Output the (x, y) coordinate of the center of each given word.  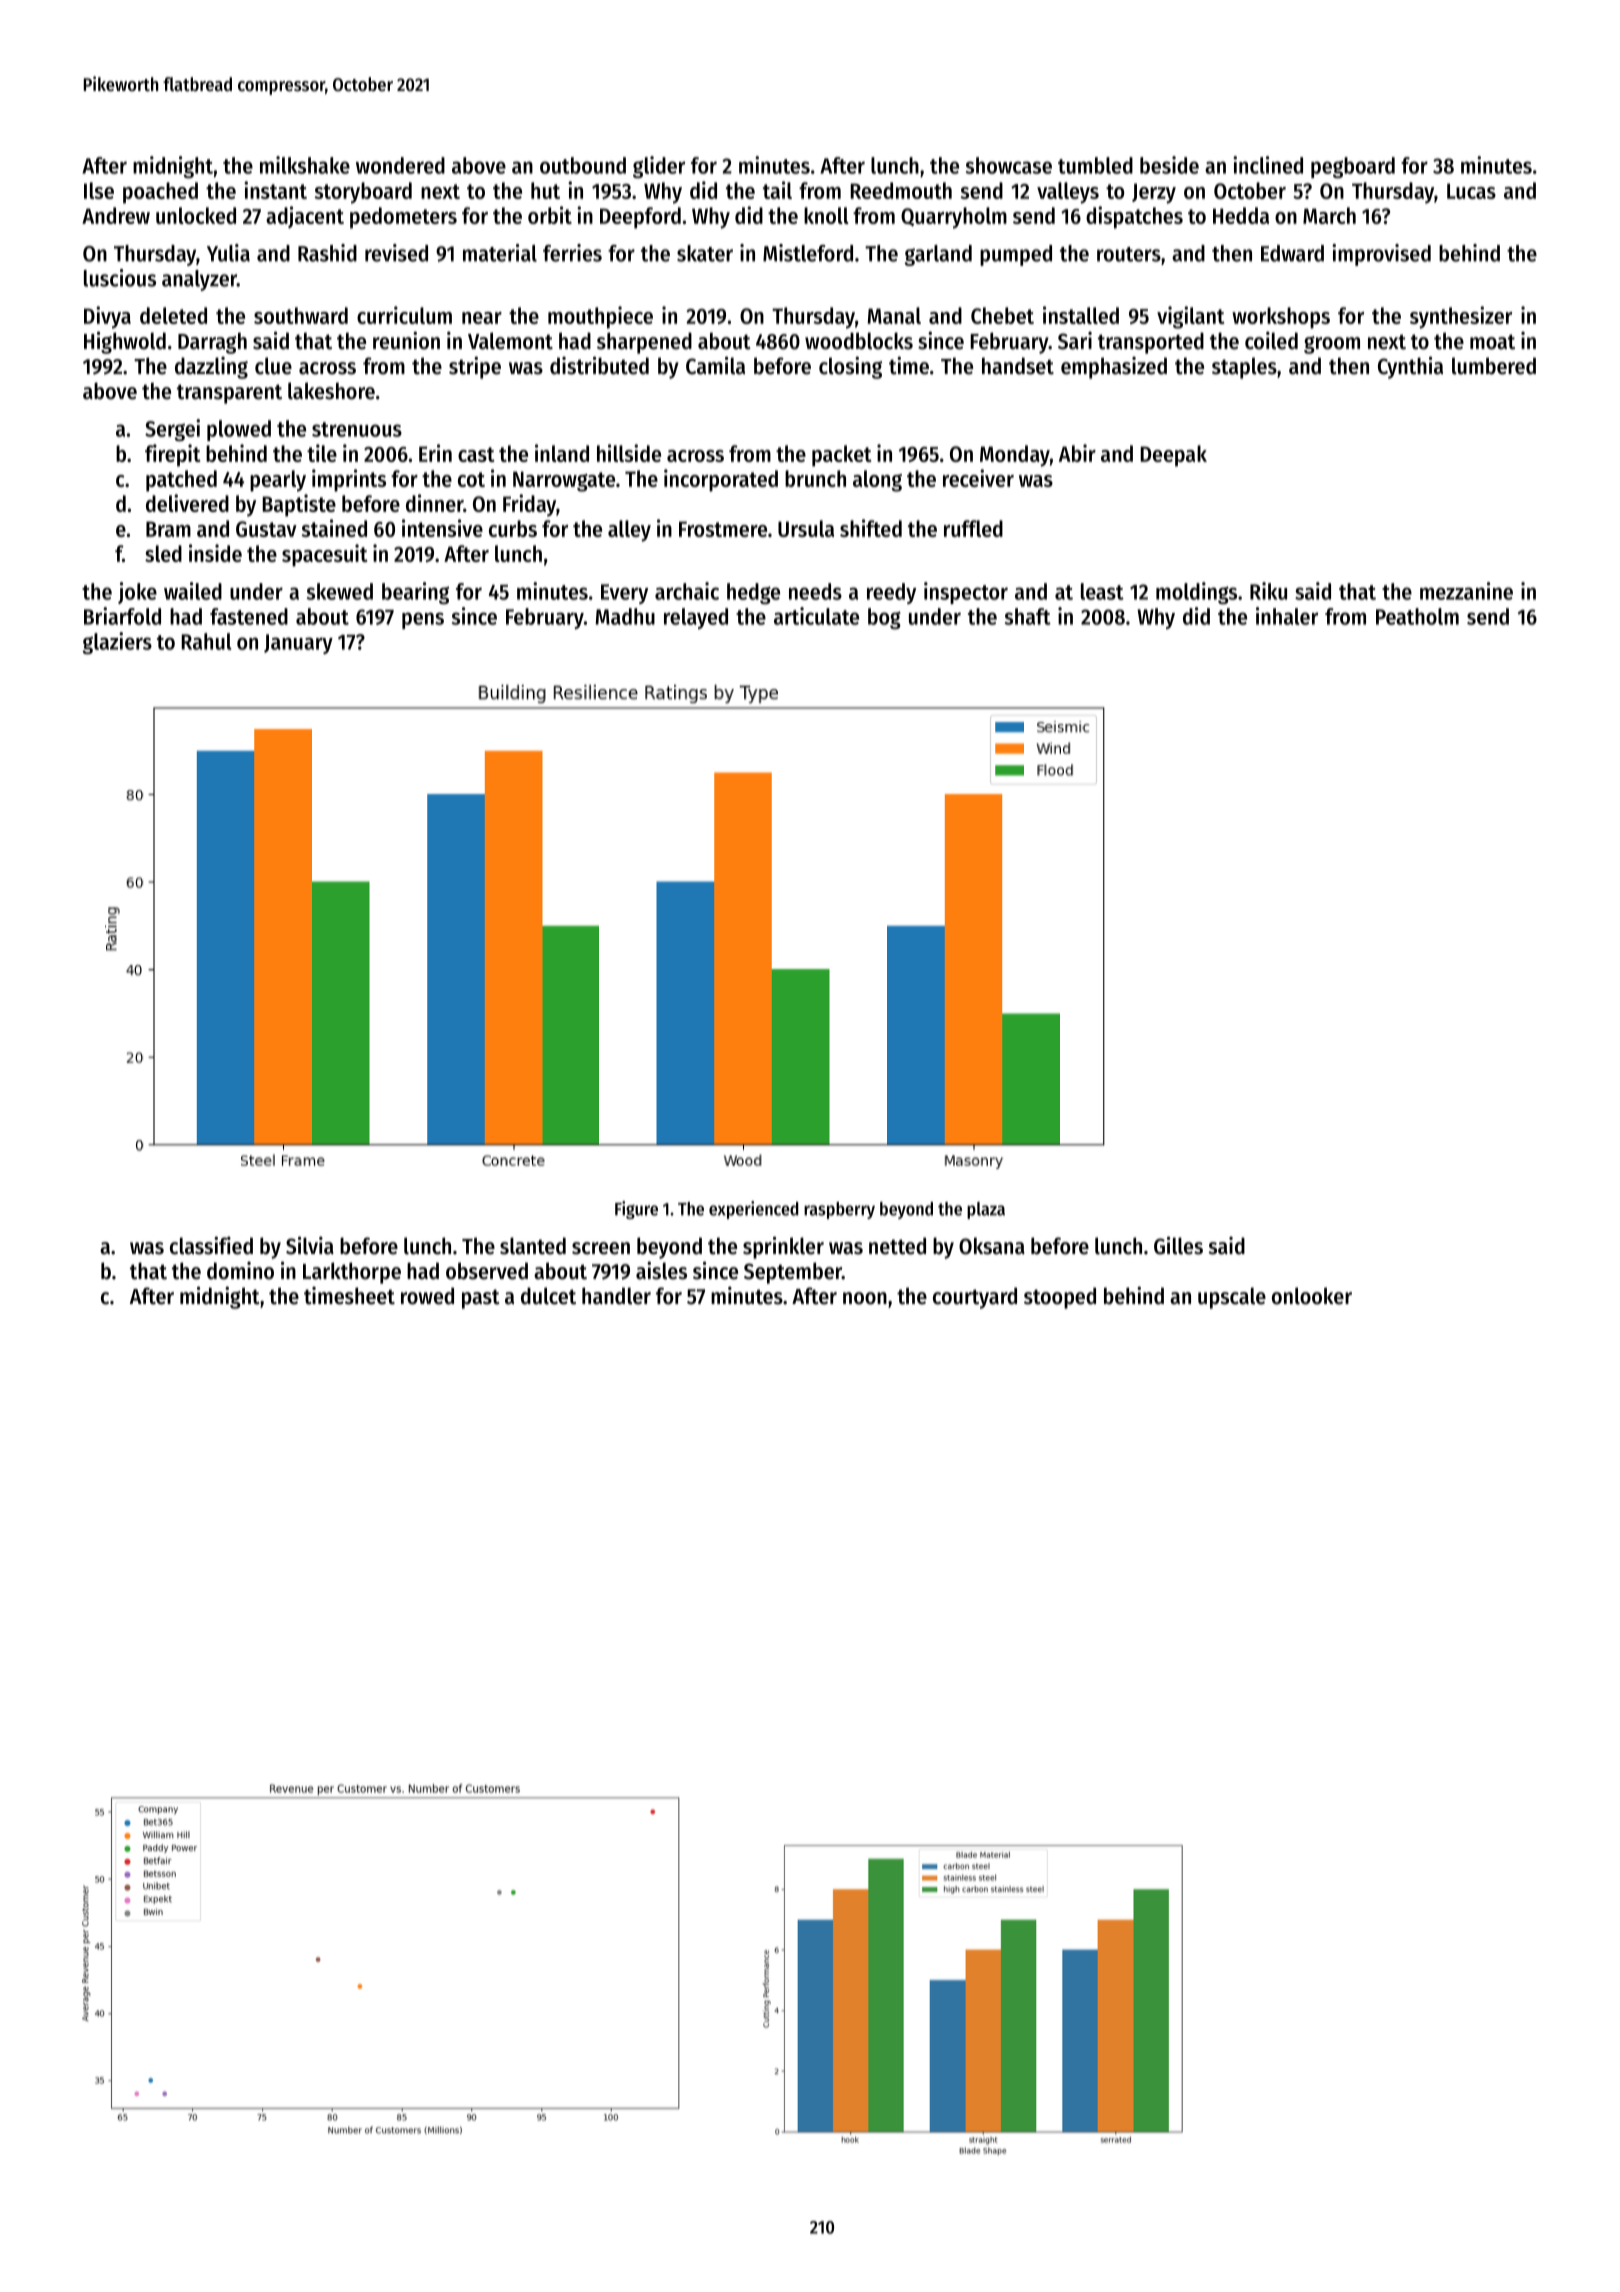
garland (938, 255)
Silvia (310, 1245)
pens (423, 620)
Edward (1292, 253)
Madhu (625, 616)
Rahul (206, 641)
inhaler (1287, 616)
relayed (696, 618)
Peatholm (1417, 616)
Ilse (99, 190)
